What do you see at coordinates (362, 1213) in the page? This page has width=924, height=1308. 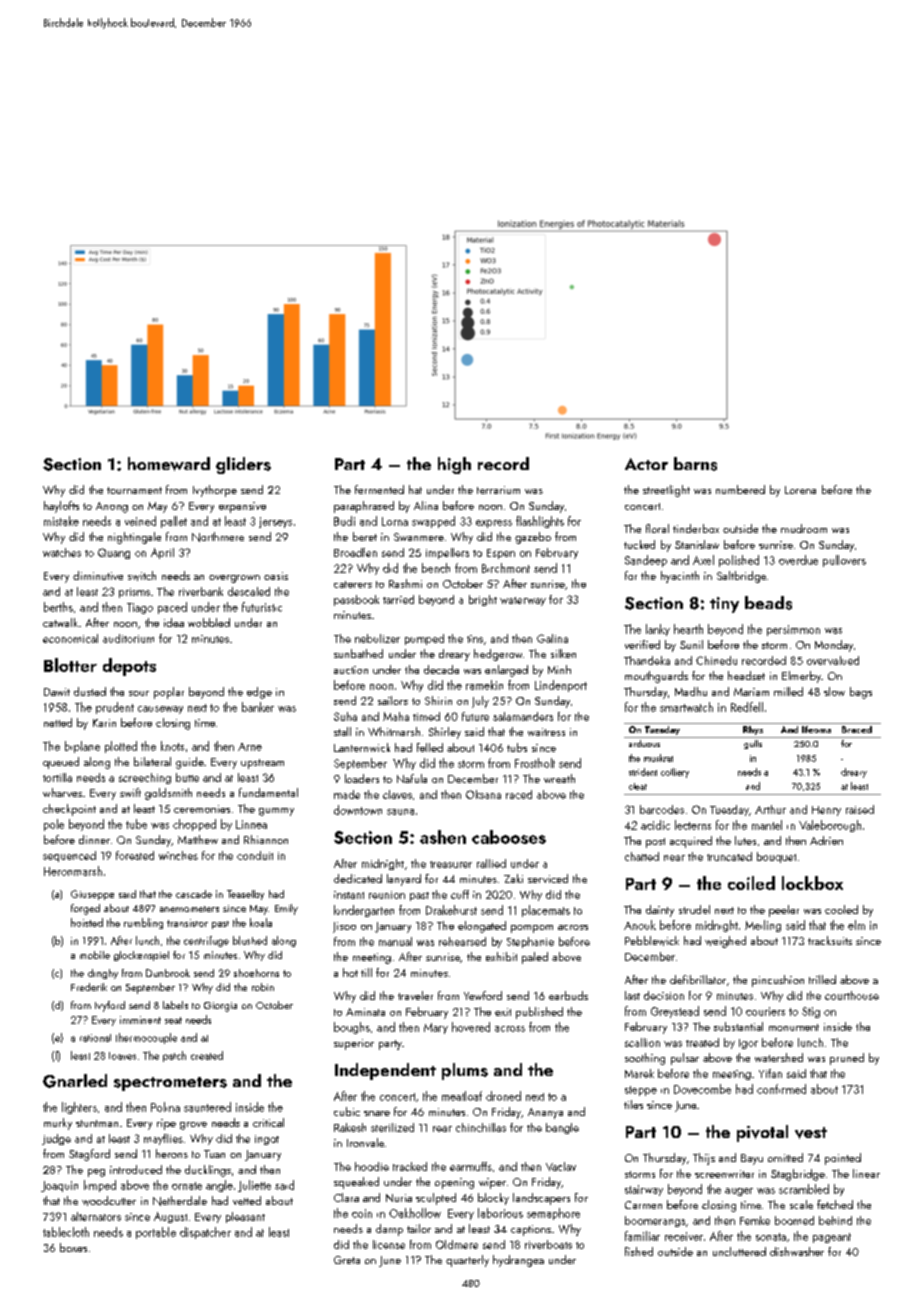 I see `coin` at bounding box center [362, 1213].
